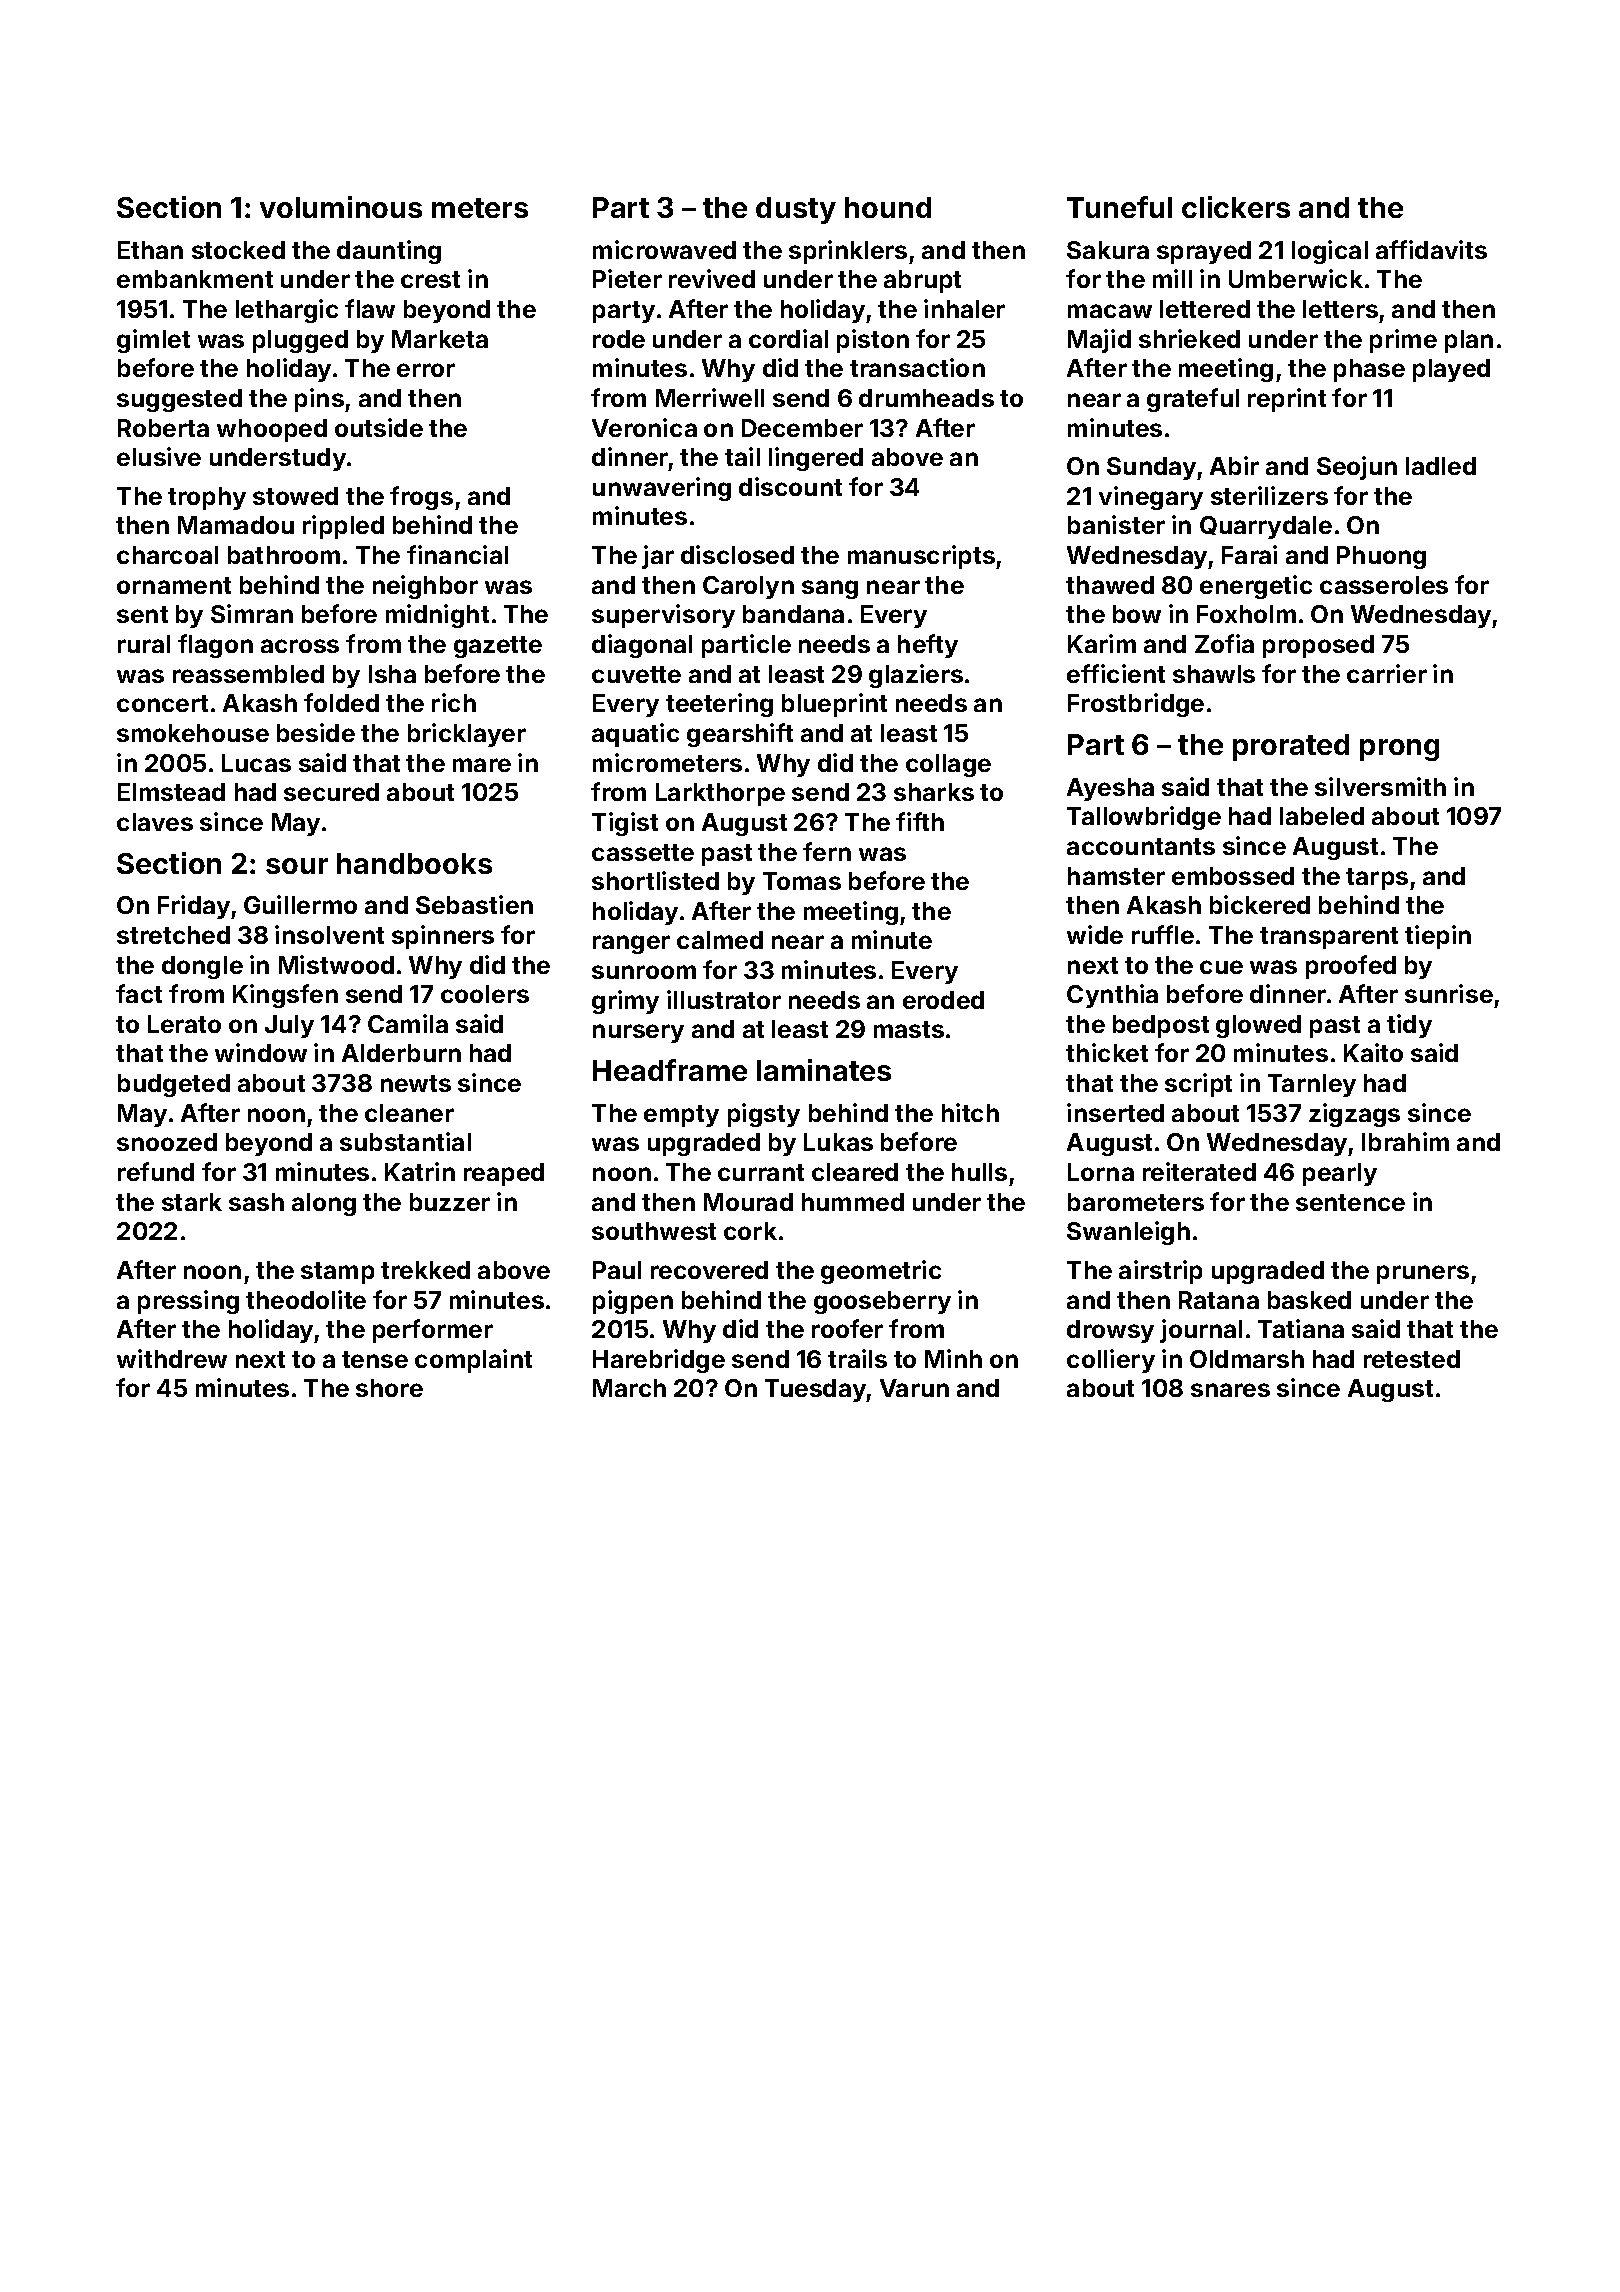 Image resolution: width=1620 pixels, height=2292 pixels. What do you see at coordinates (174, 585) in the screenshot?
I see `ornament` at bounding box center [174, 585].
